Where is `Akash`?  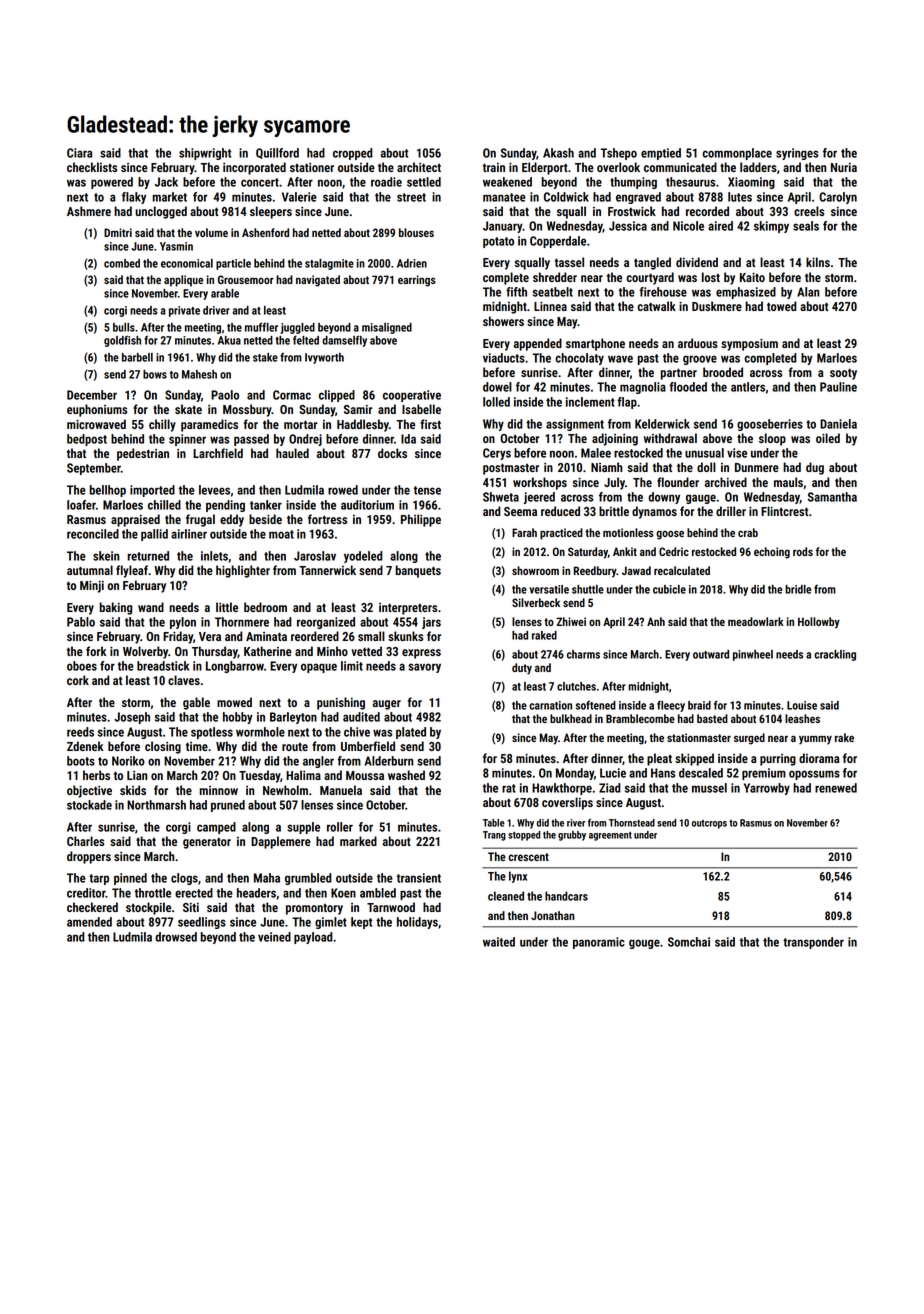 Akash is located at coordinates (558, 153).
